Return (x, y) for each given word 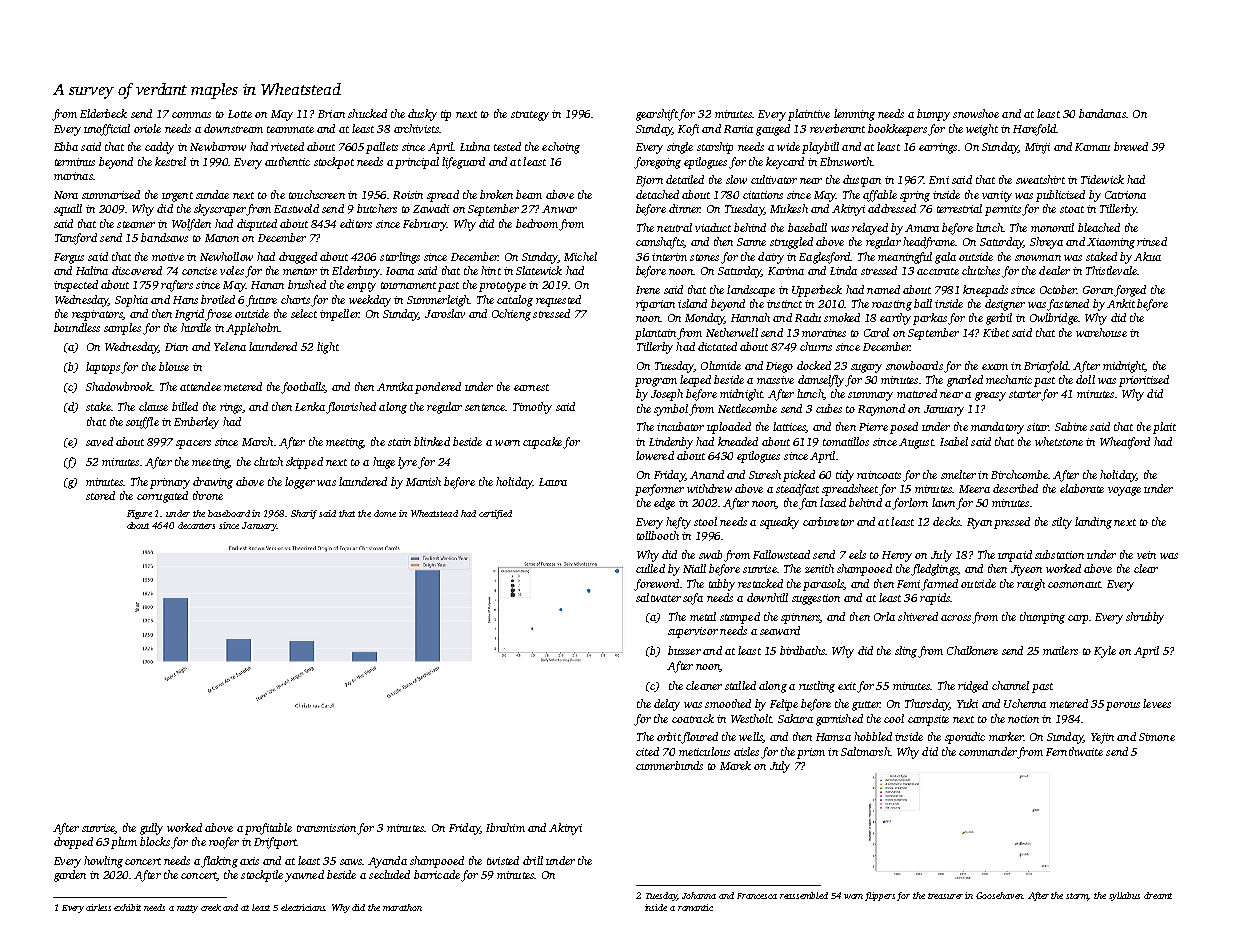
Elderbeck (103, 113)
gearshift (657, 115)
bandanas (1102, 113)
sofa (693, 599)
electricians (303, 907)
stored (100, 495)
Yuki (967, 703)
